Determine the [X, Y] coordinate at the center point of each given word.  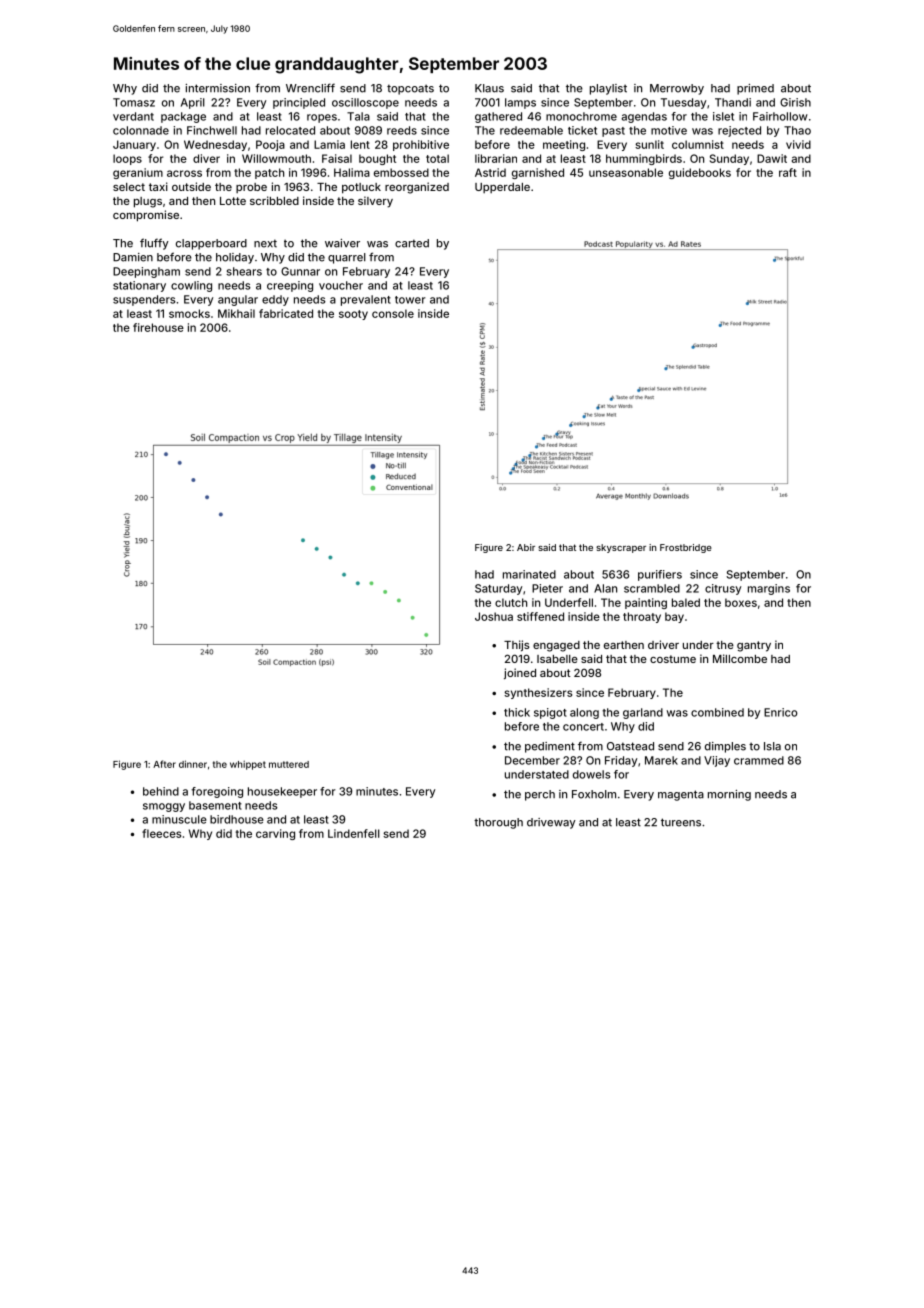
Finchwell [212, 130]
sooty [353, 315]
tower [410, 300]
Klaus [489, 88]
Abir [526, 547]
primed [755, 89]
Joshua [494, 616]
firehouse [158, 327]
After [164, 764]
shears [244, 271]
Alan [605, 588]
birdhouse [237, 819]
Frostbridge [686, 548]
